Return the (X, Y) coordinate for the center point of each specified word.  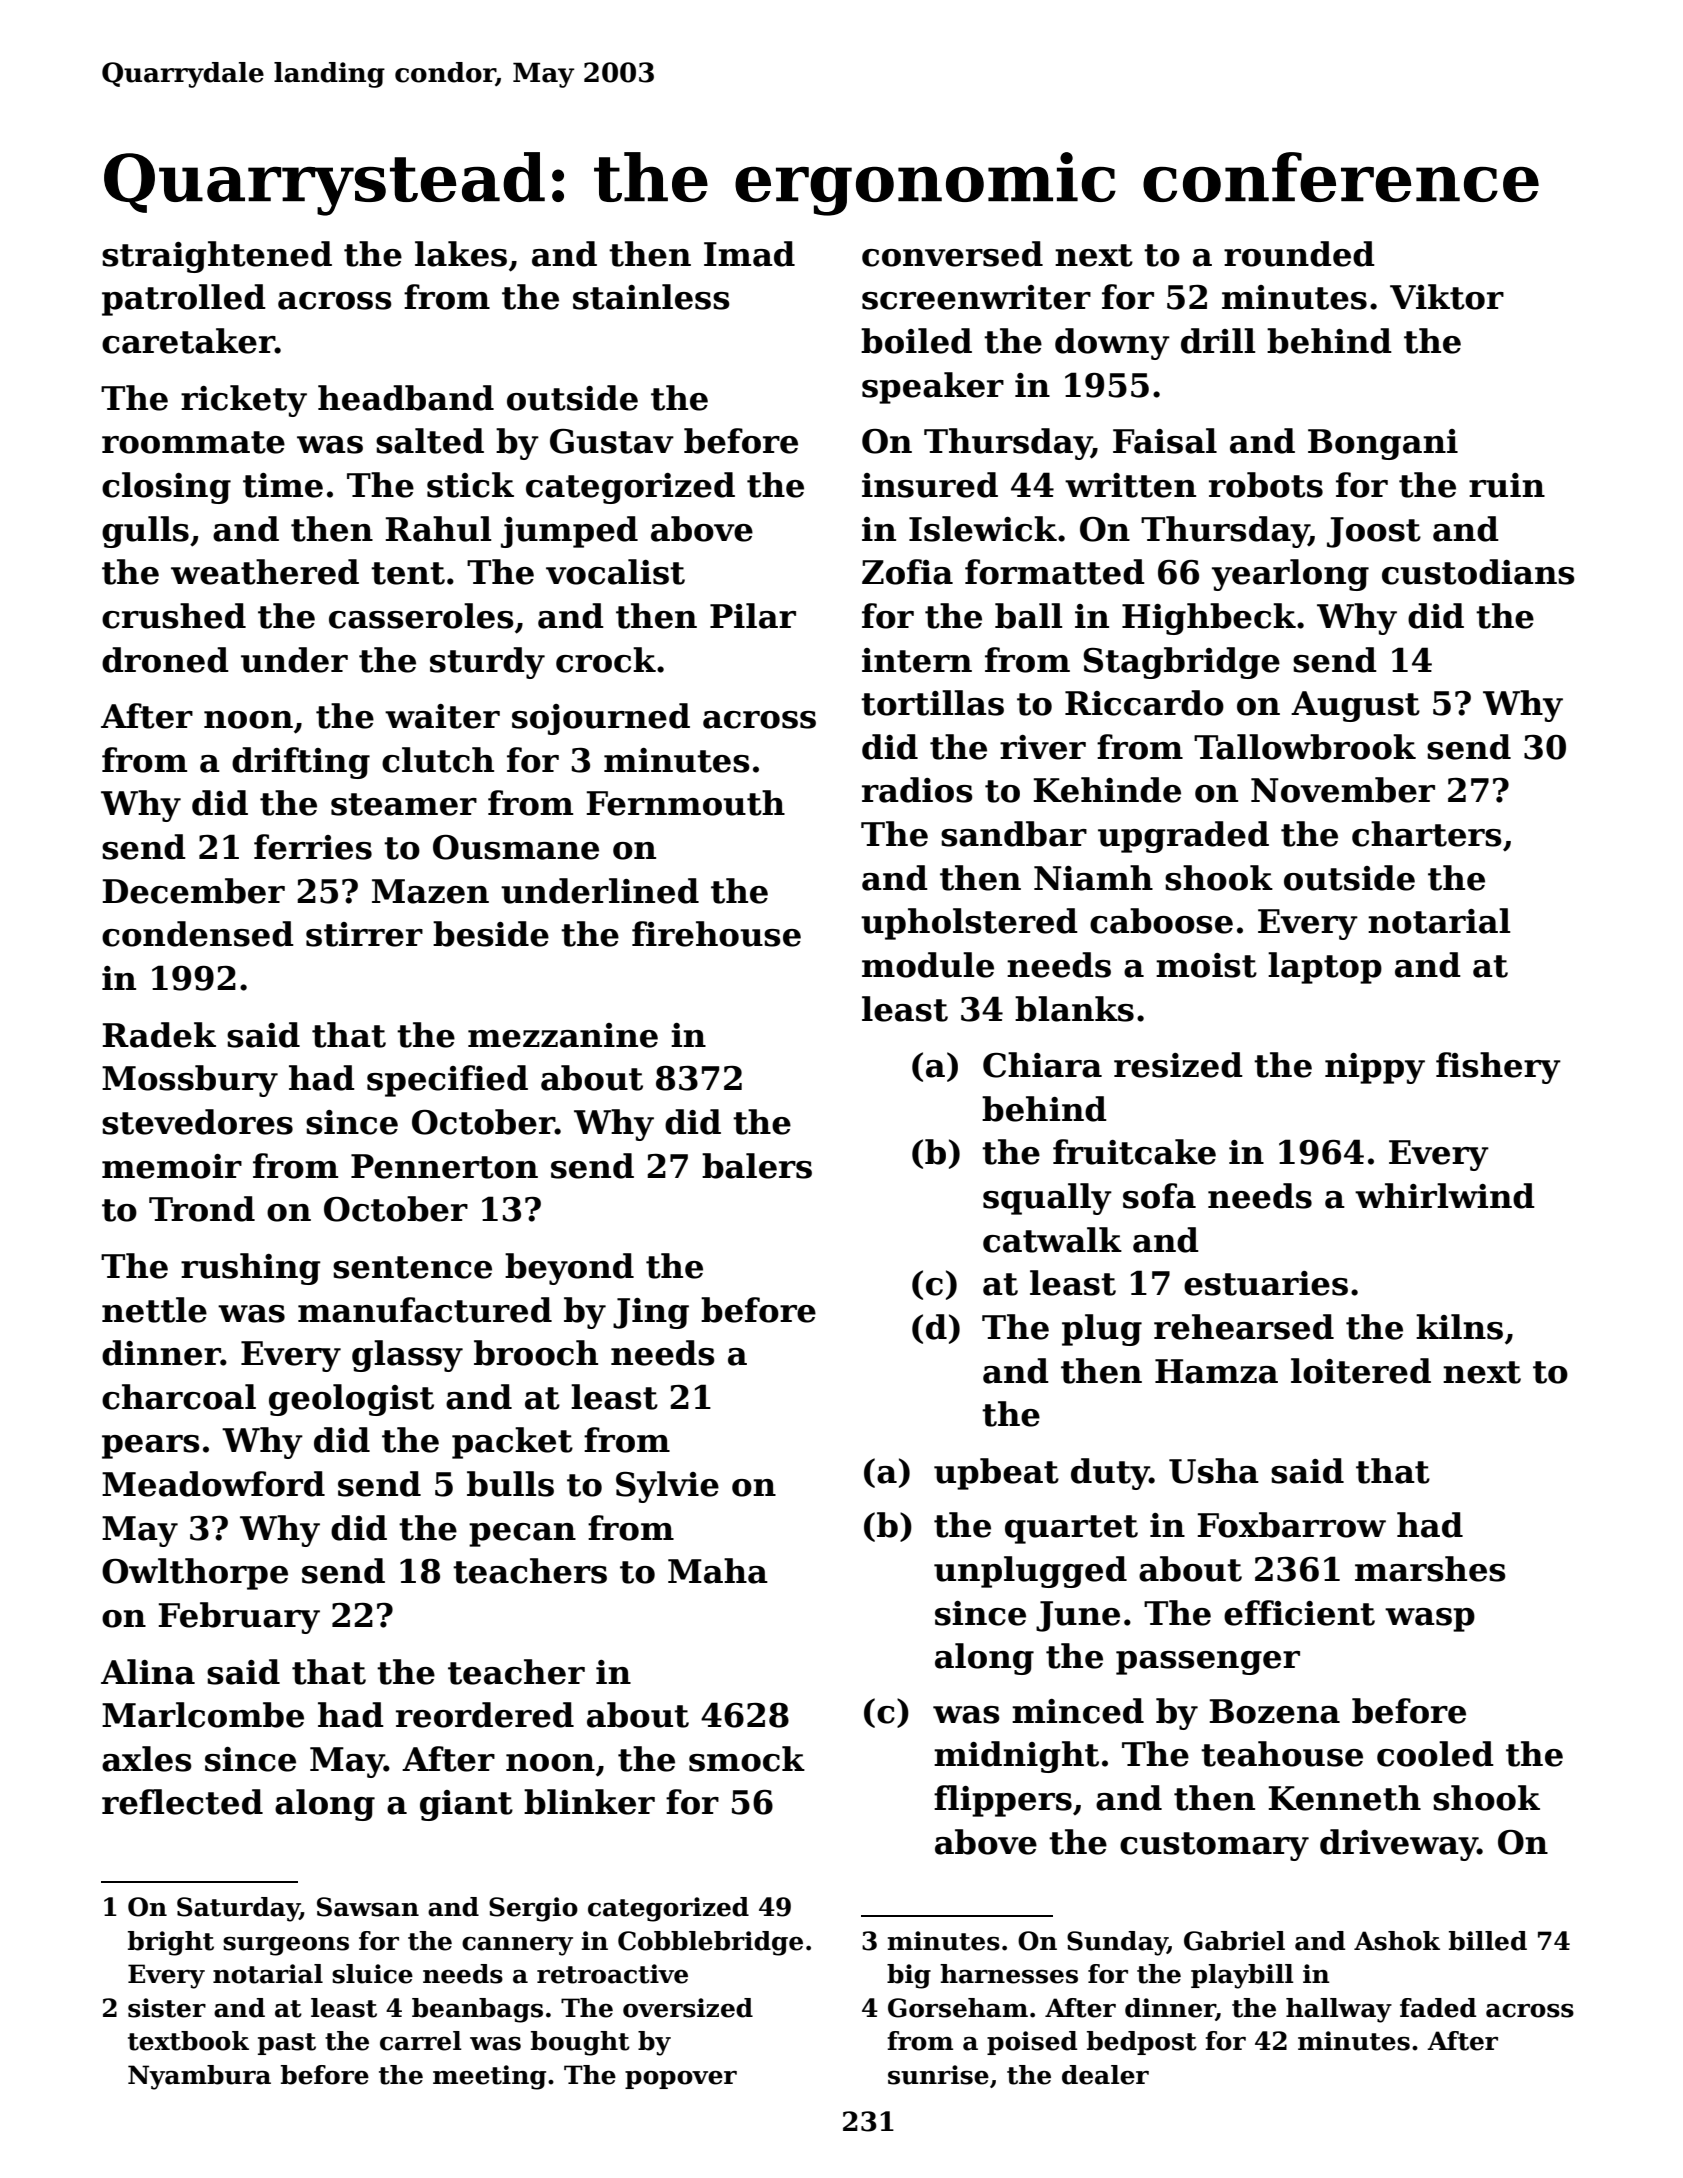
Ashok (1397, 1941)
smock (747, 1759)
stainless (651, 297)
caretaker (188, 341)
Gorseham (958, 2008)
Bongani (1383, 444)
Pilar (753, 616)
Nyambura (199, 2077)
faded (1438, 2008)
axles (147, 1759)
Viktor (1447, 297)
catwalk (1052, 1240)
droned (165, 660)
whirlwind (1445, 1196)
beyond (569, 1269)
